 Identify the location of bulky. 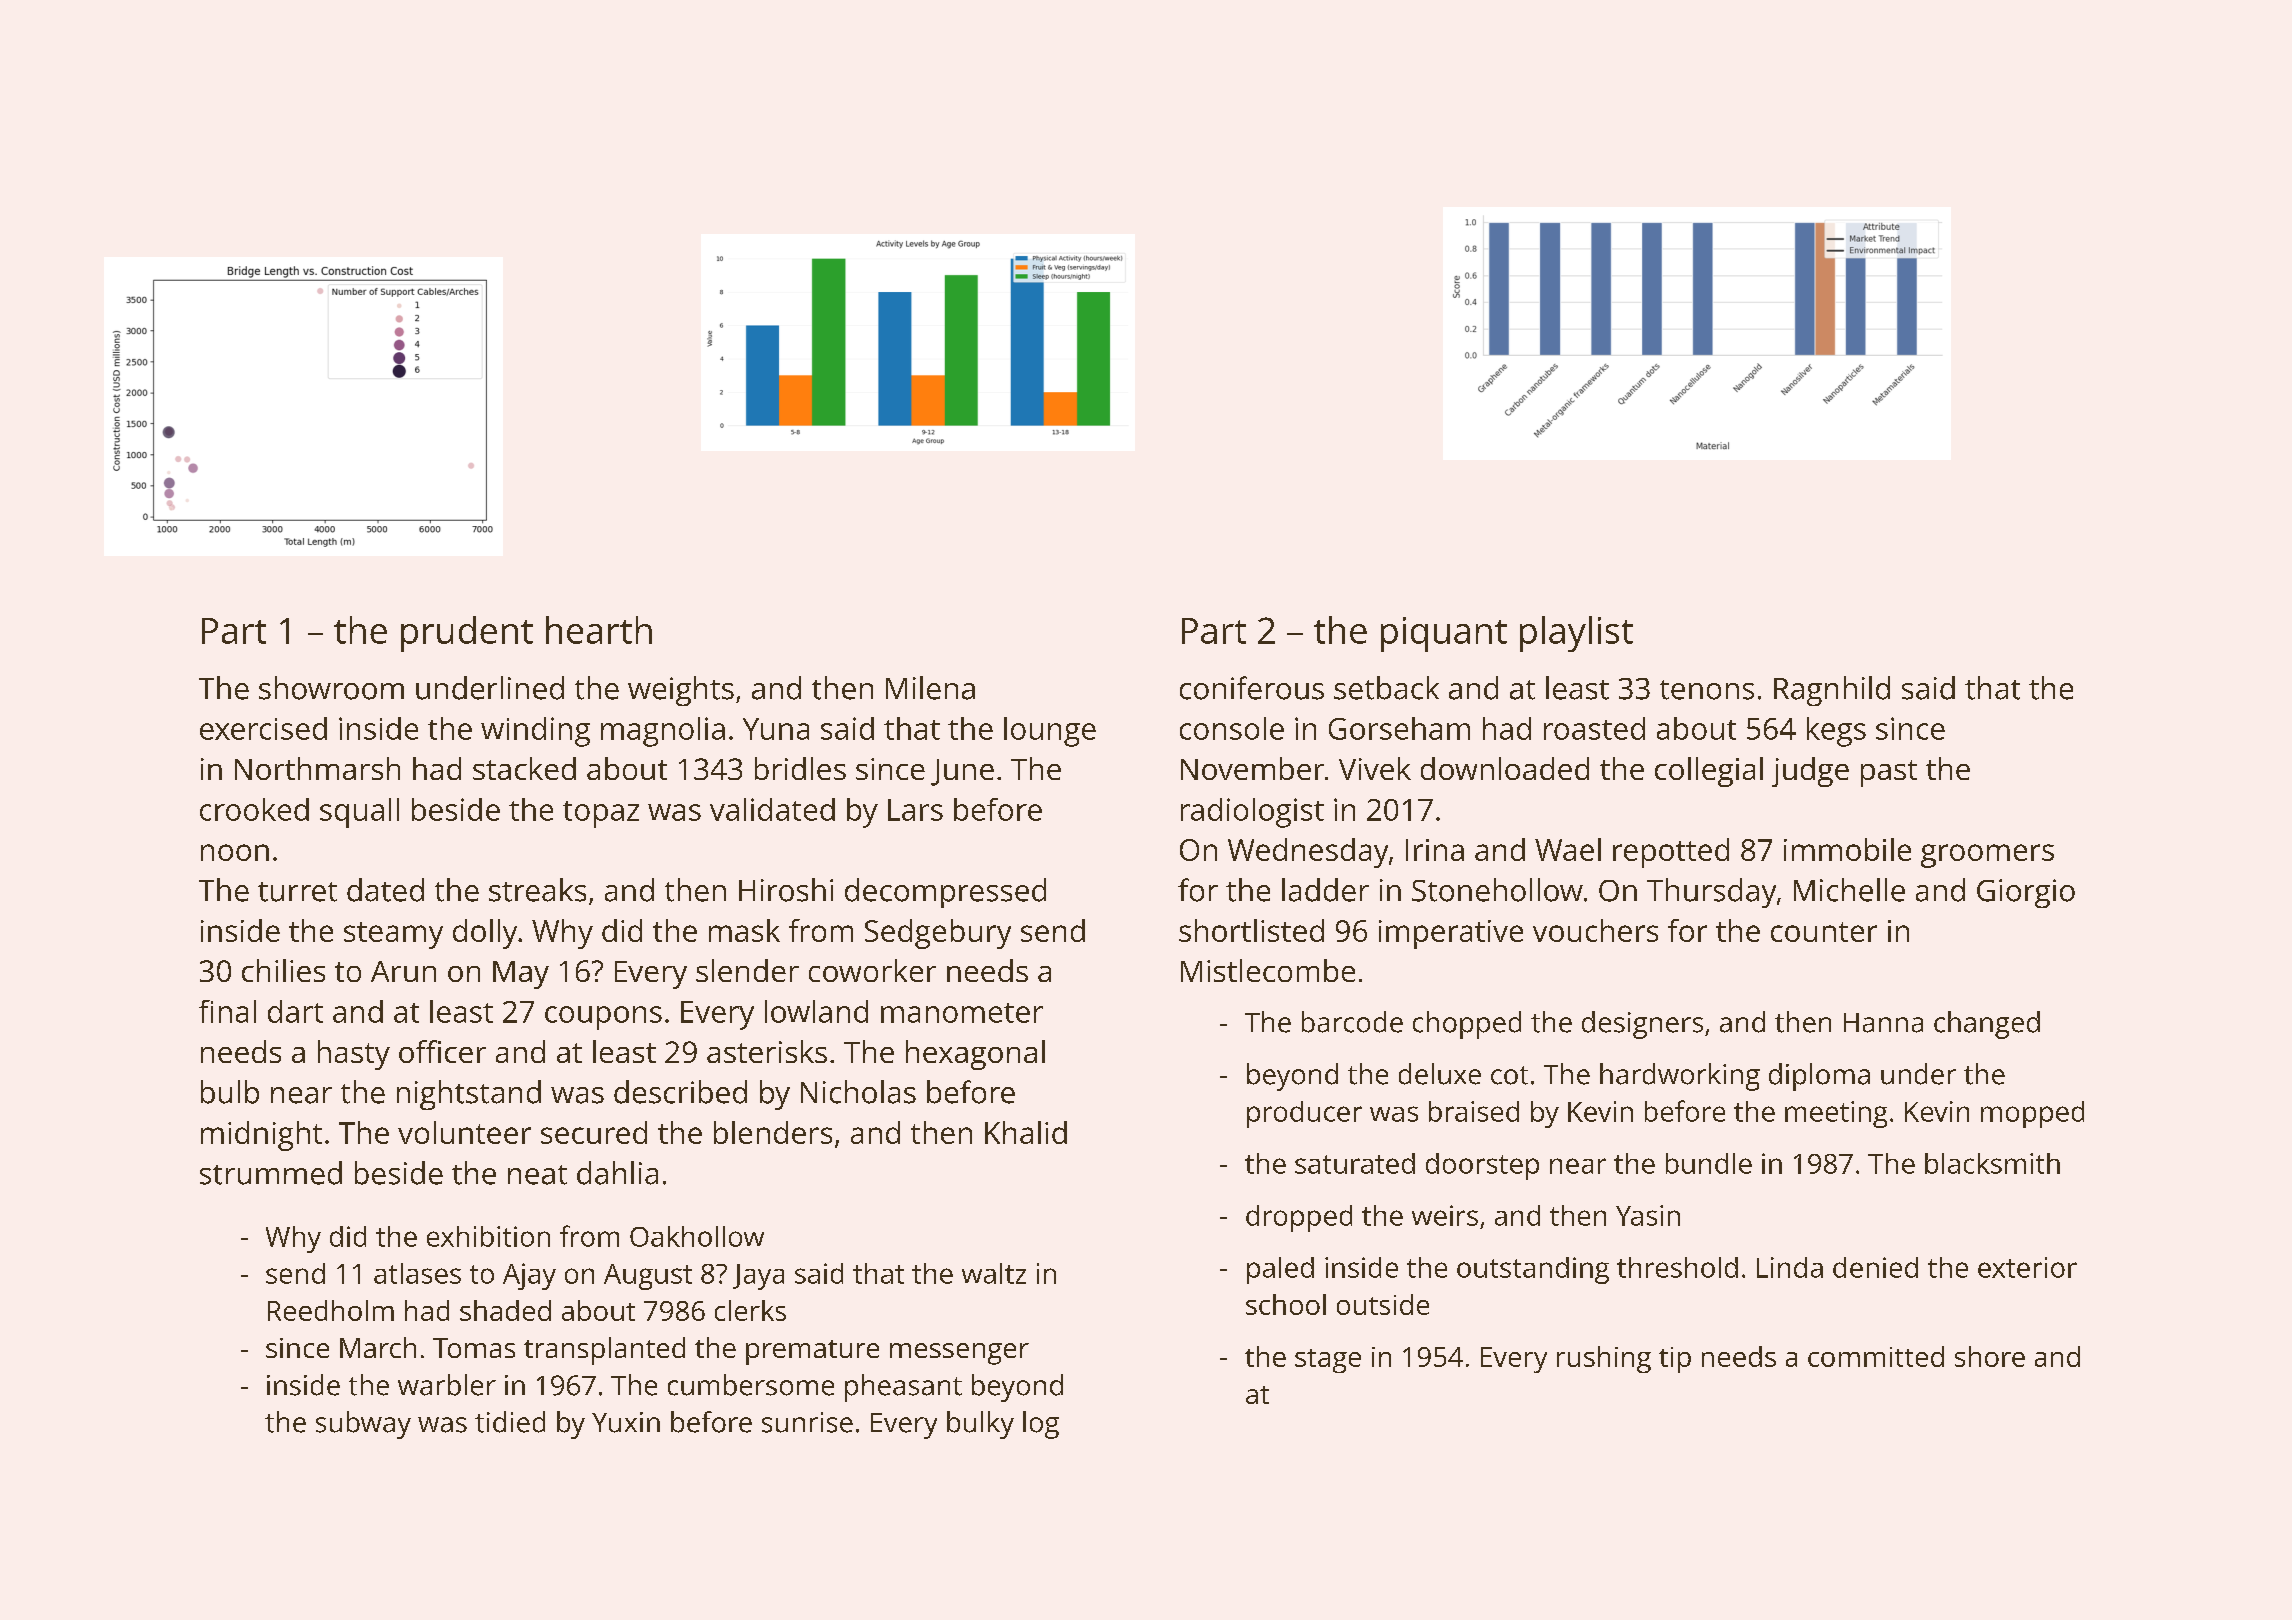
(980, 1425).
